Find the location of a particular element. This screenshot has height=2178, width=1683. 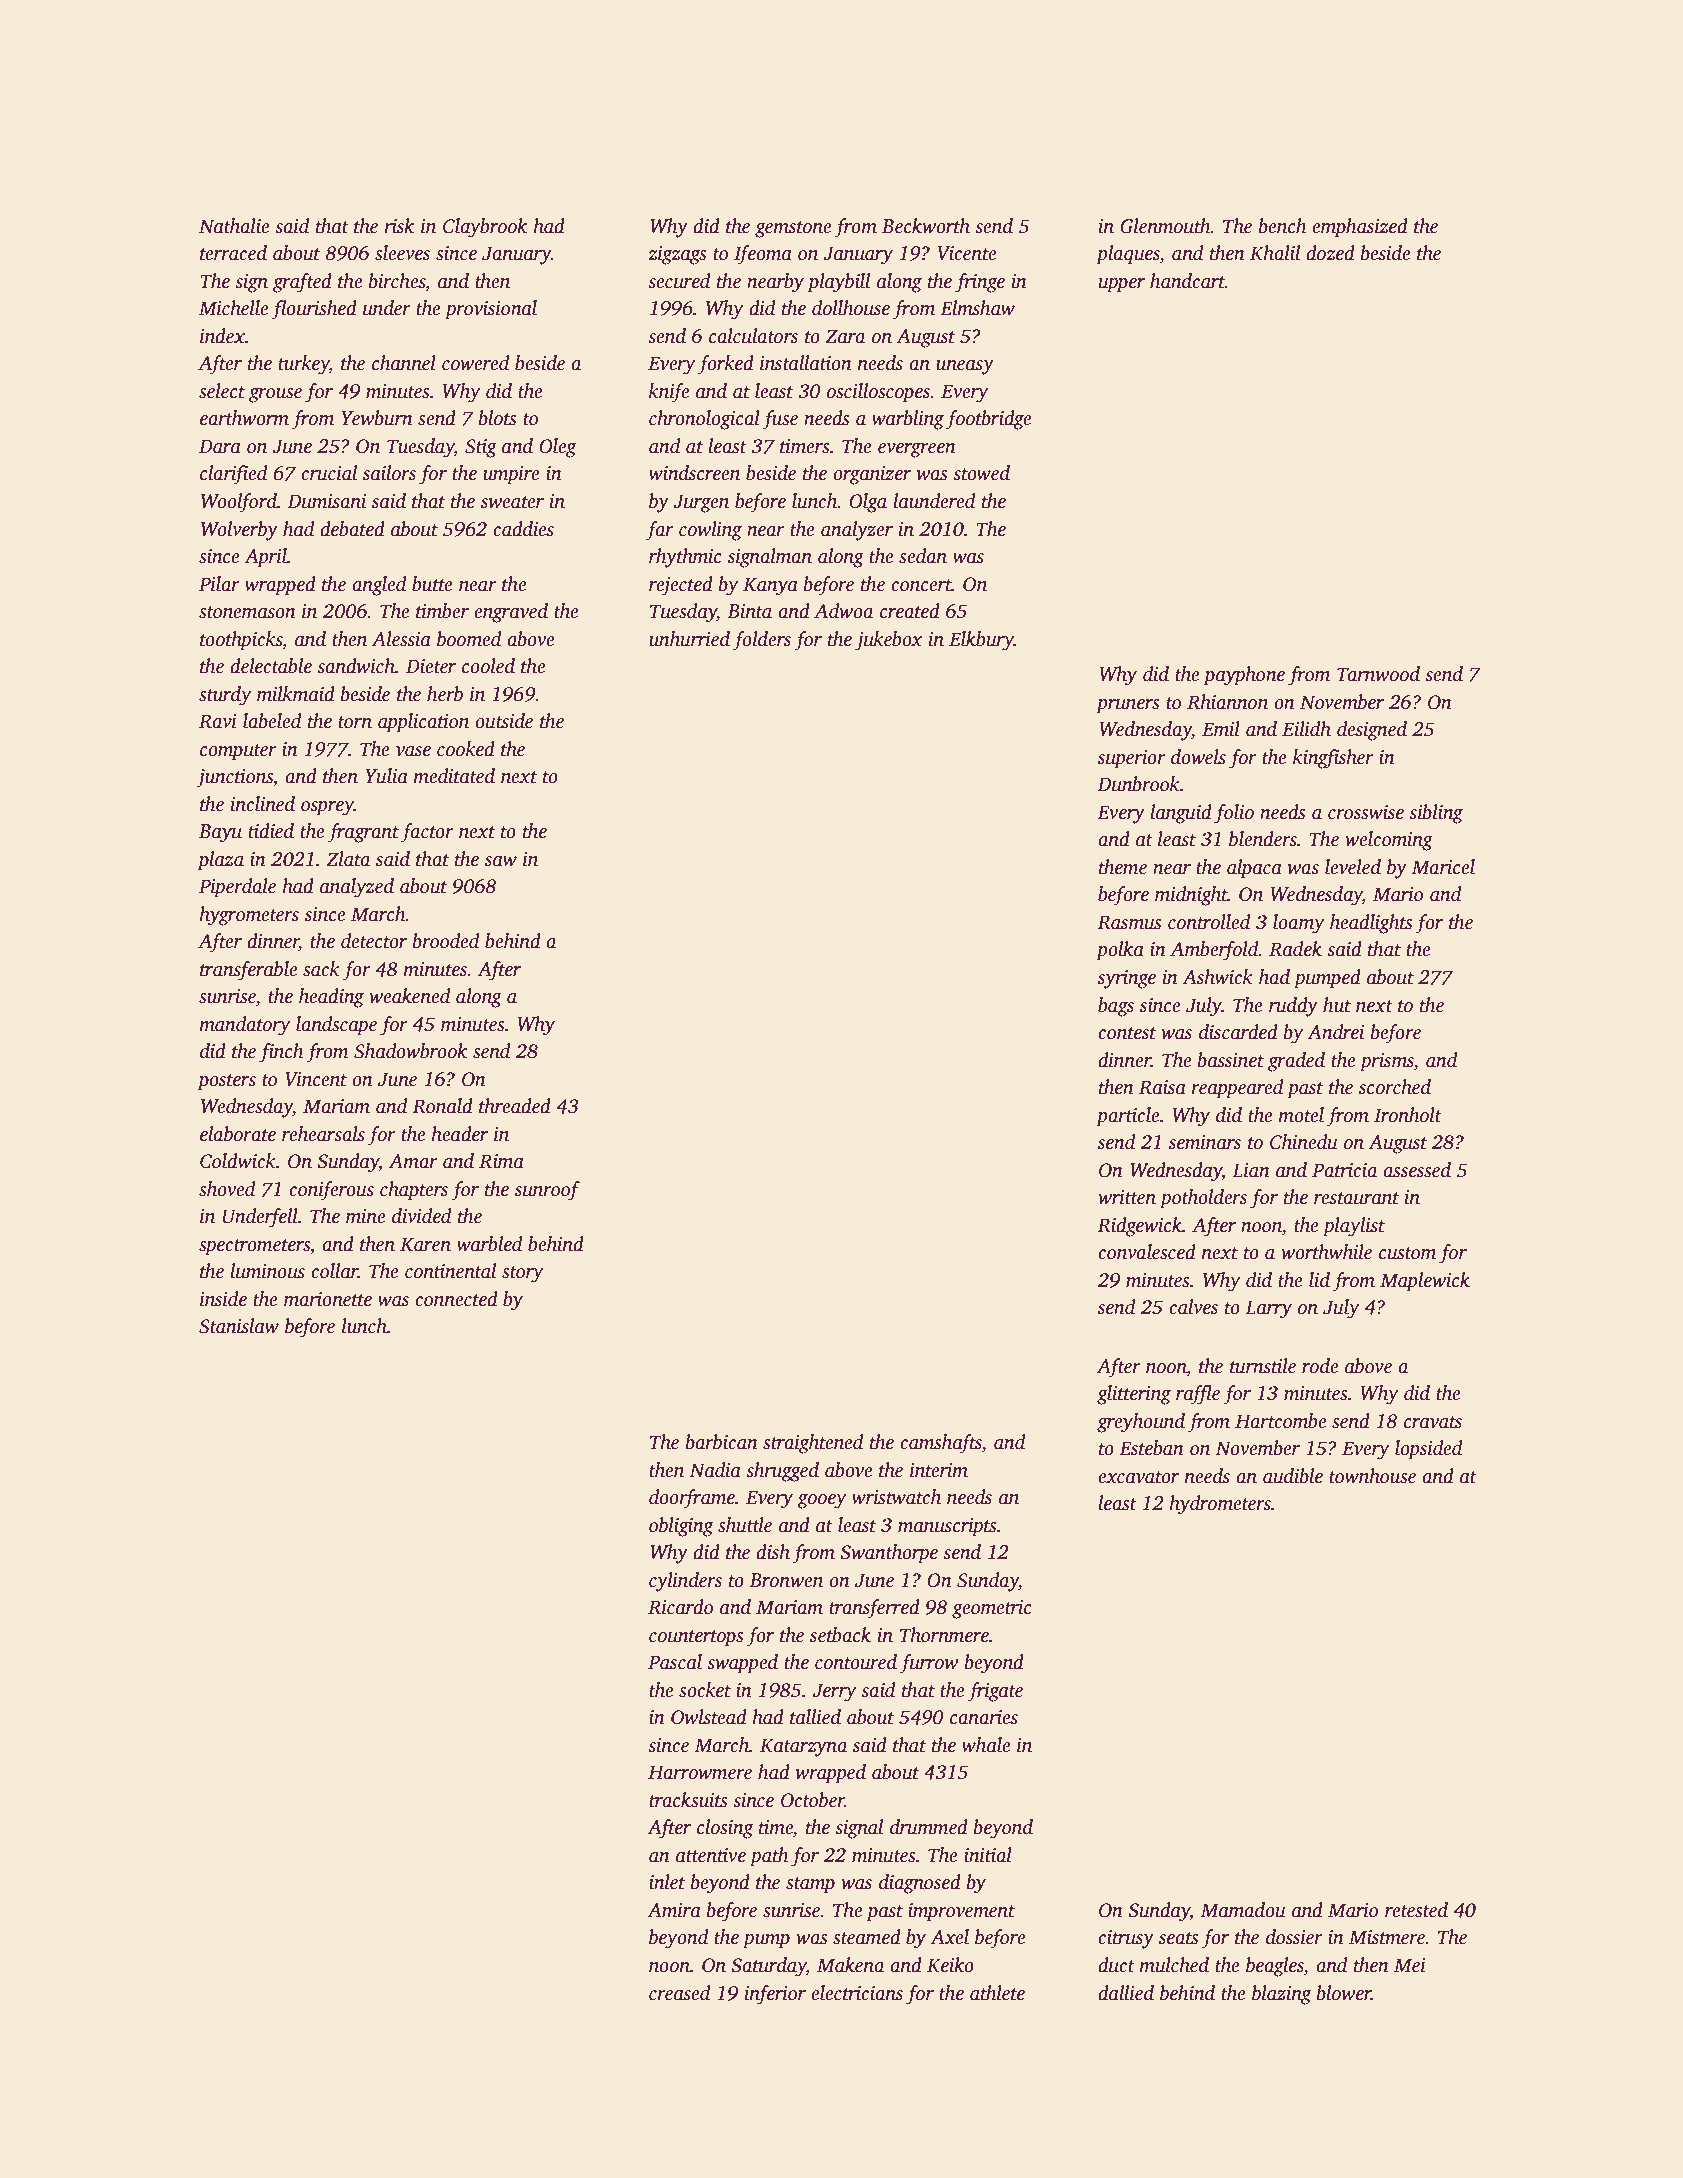

Stanislaw is located at coordinates (239, 1326).
